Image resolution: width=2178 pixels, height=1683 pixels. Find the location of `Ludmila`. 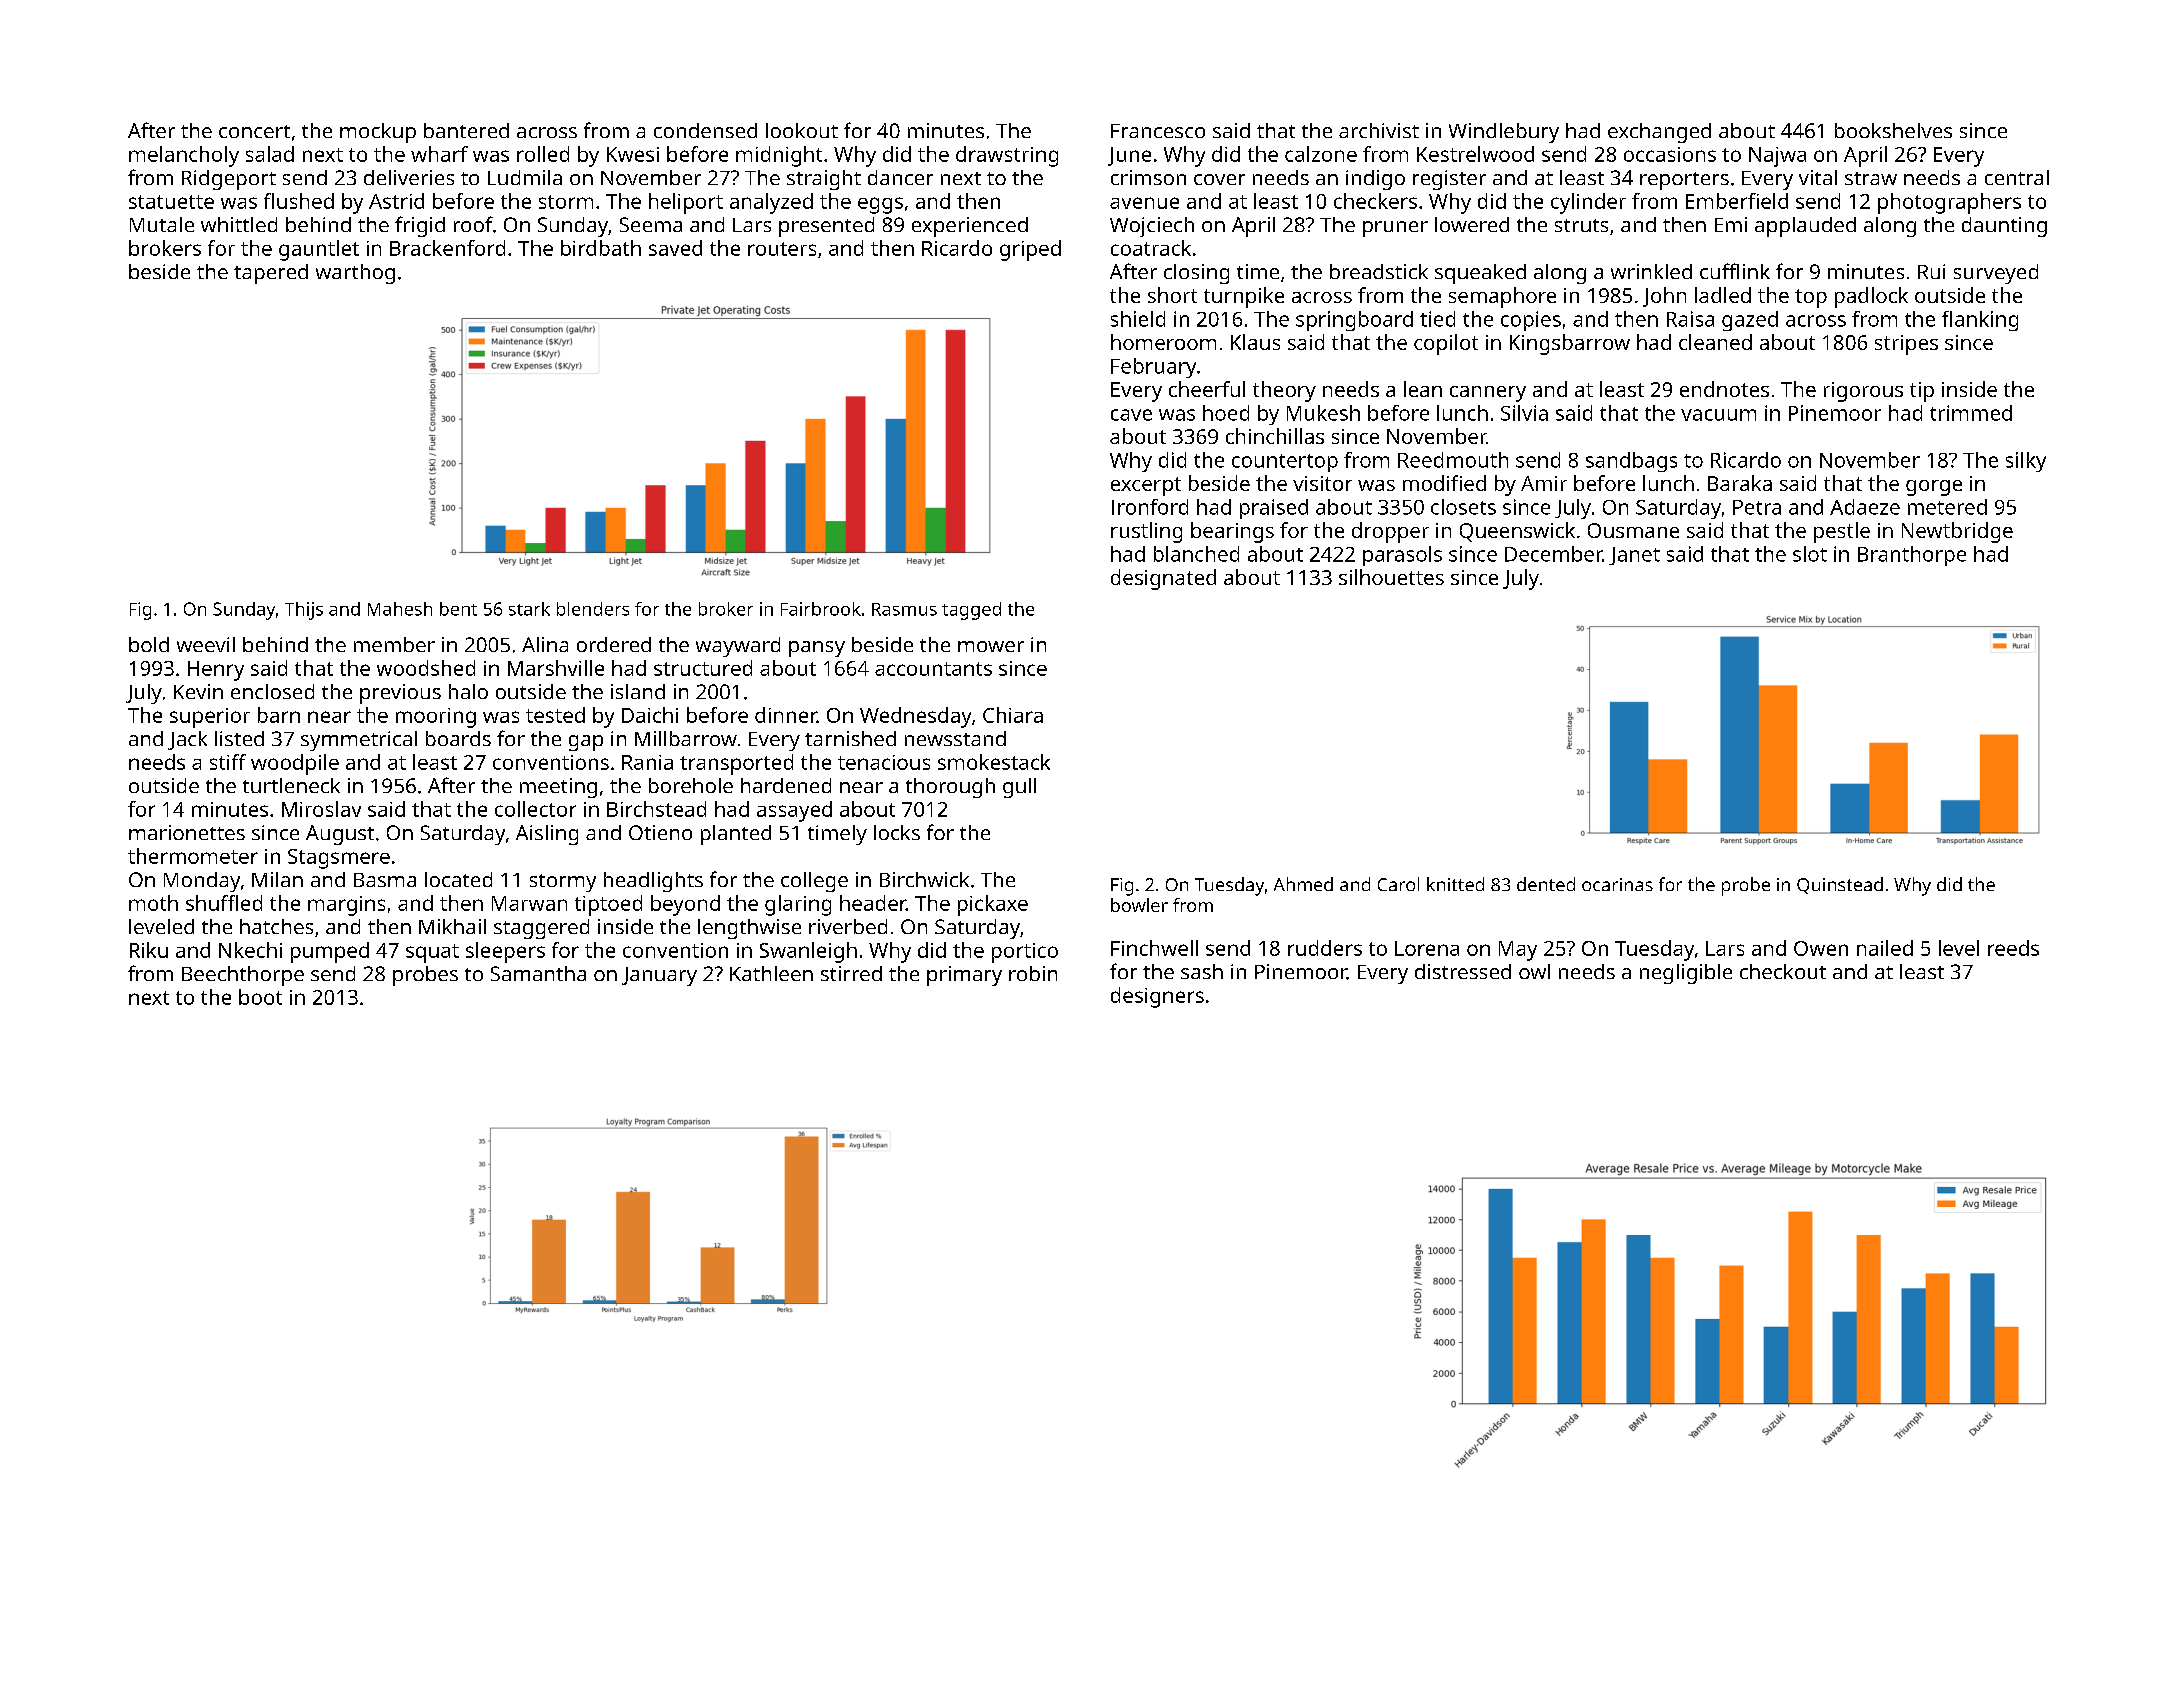

Ludmila is located at coordinates (525, 177).
